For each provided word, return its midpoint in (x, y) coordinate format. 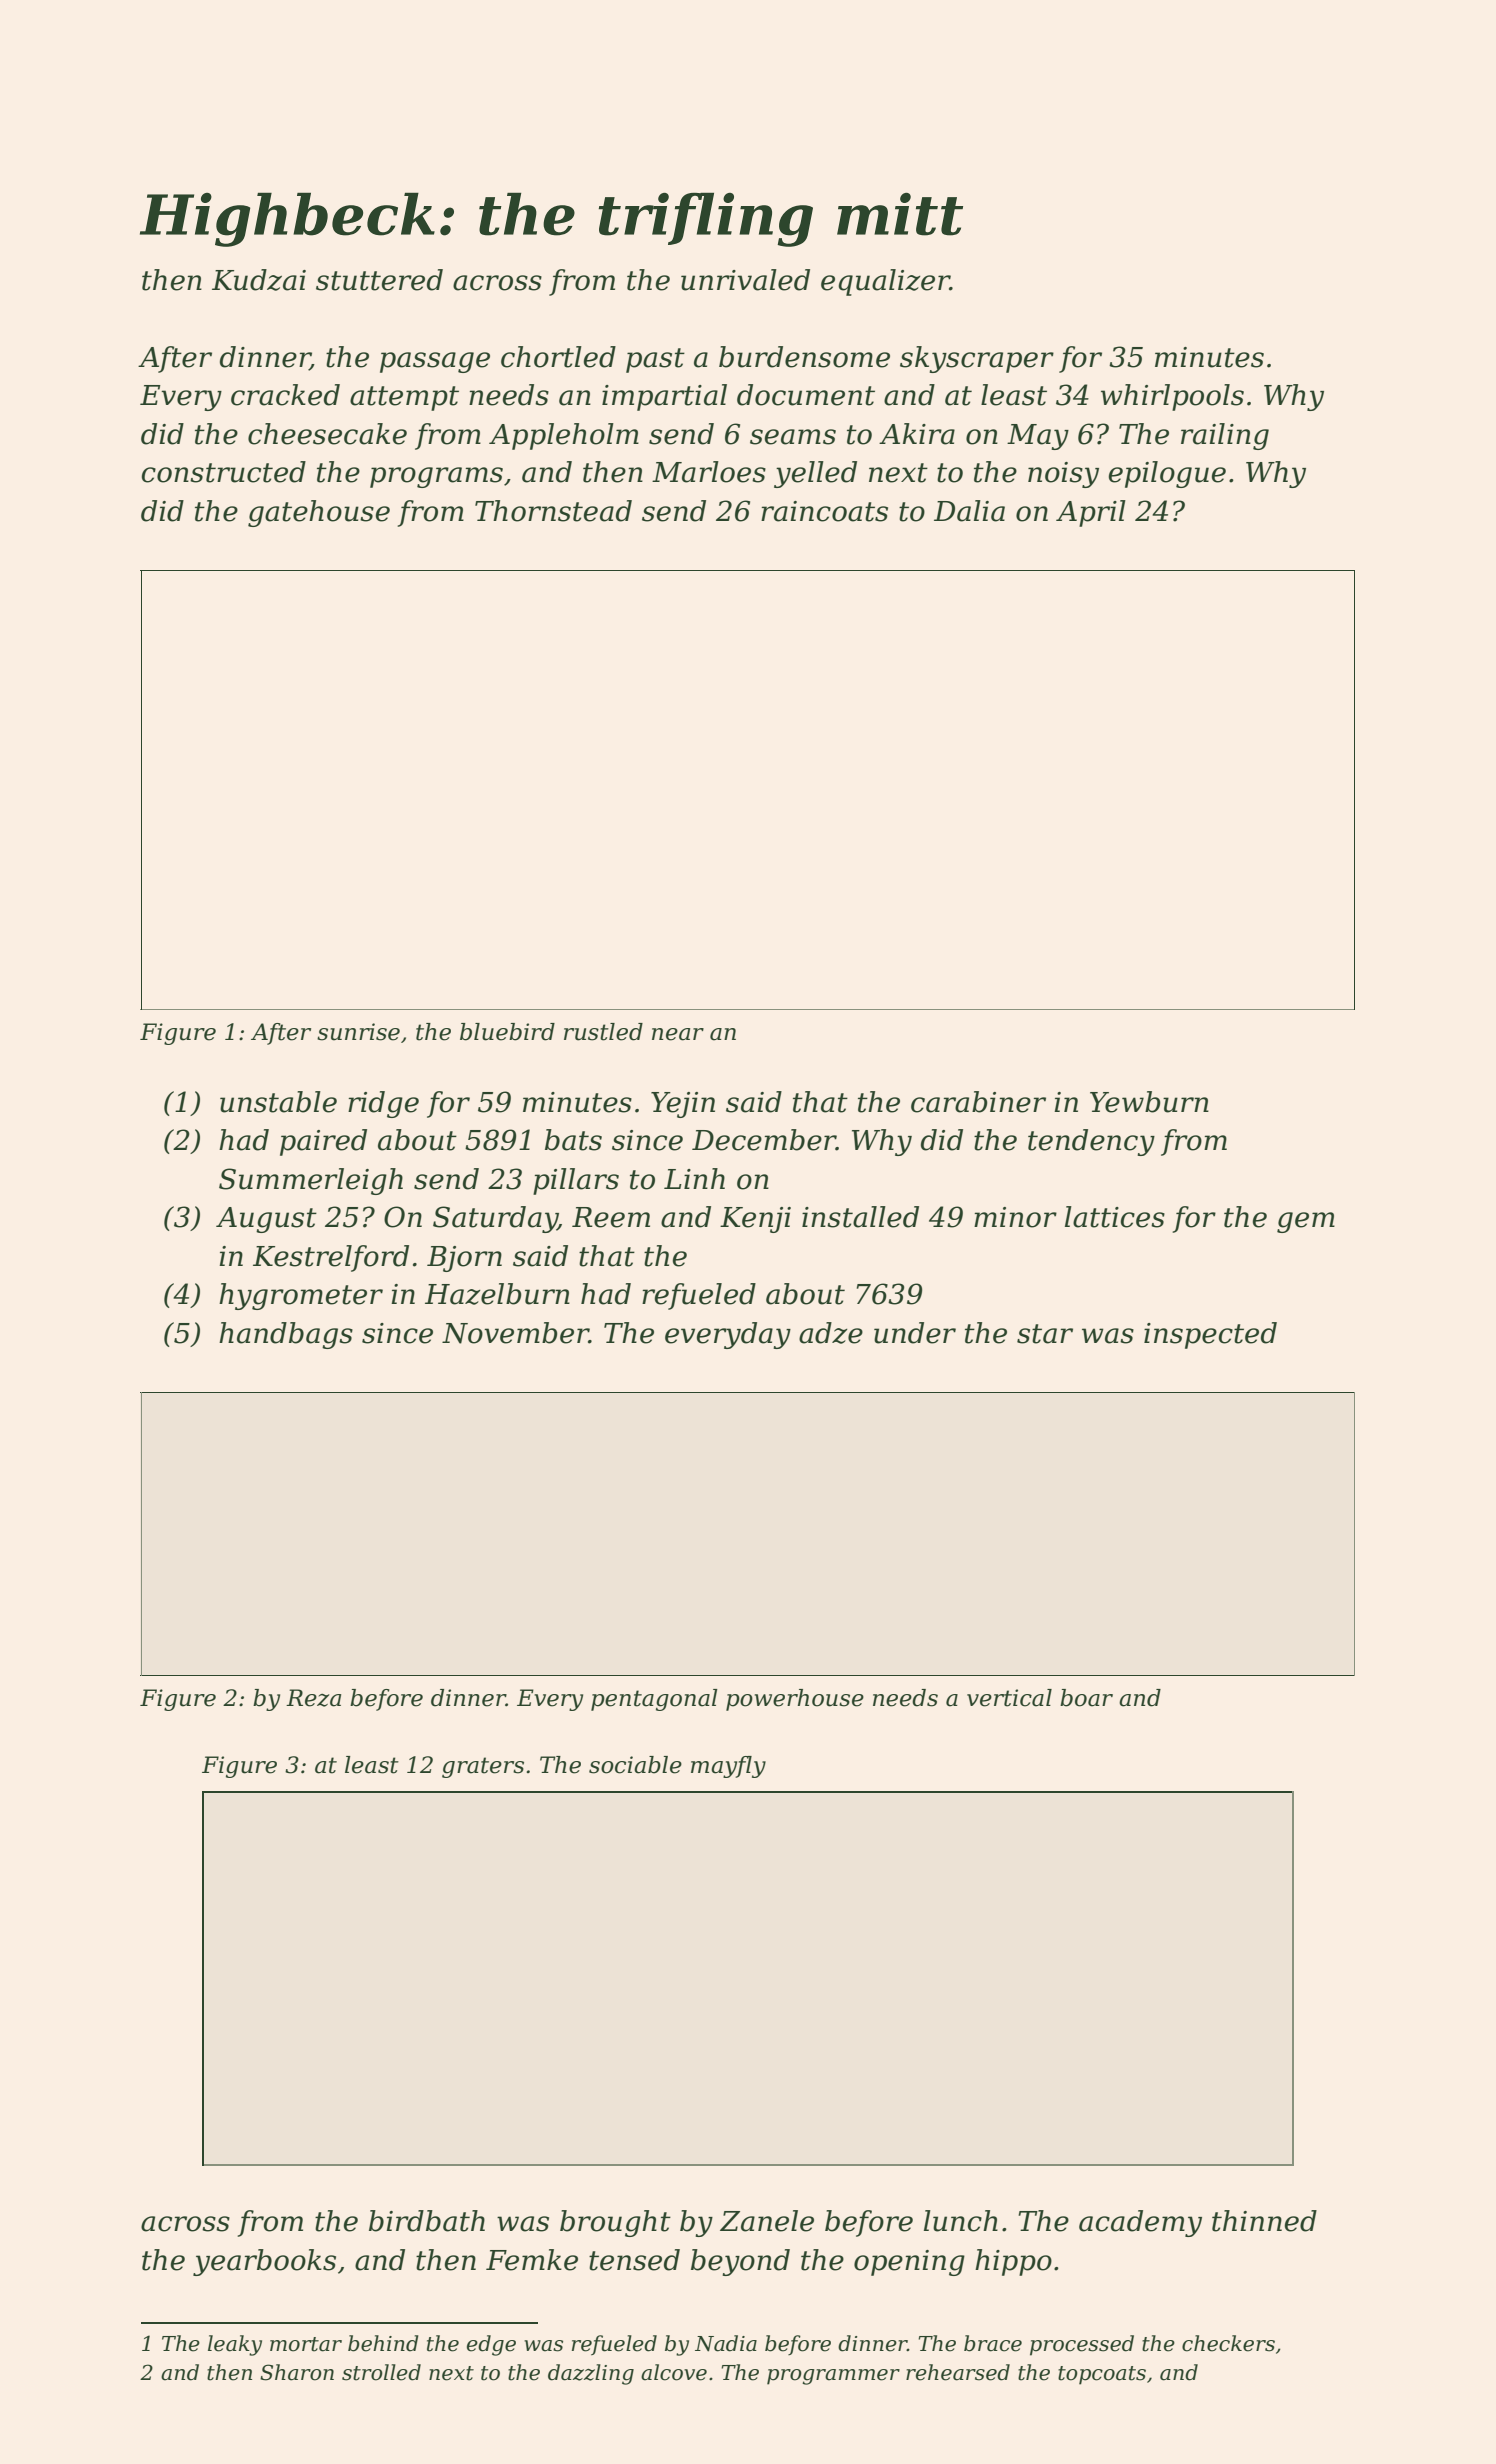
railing (1225, 436)
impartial (664, 397)
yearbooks (264, 2262)
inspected (1210, 1335)
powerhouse (795, 1700)
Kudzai (259, 280)
